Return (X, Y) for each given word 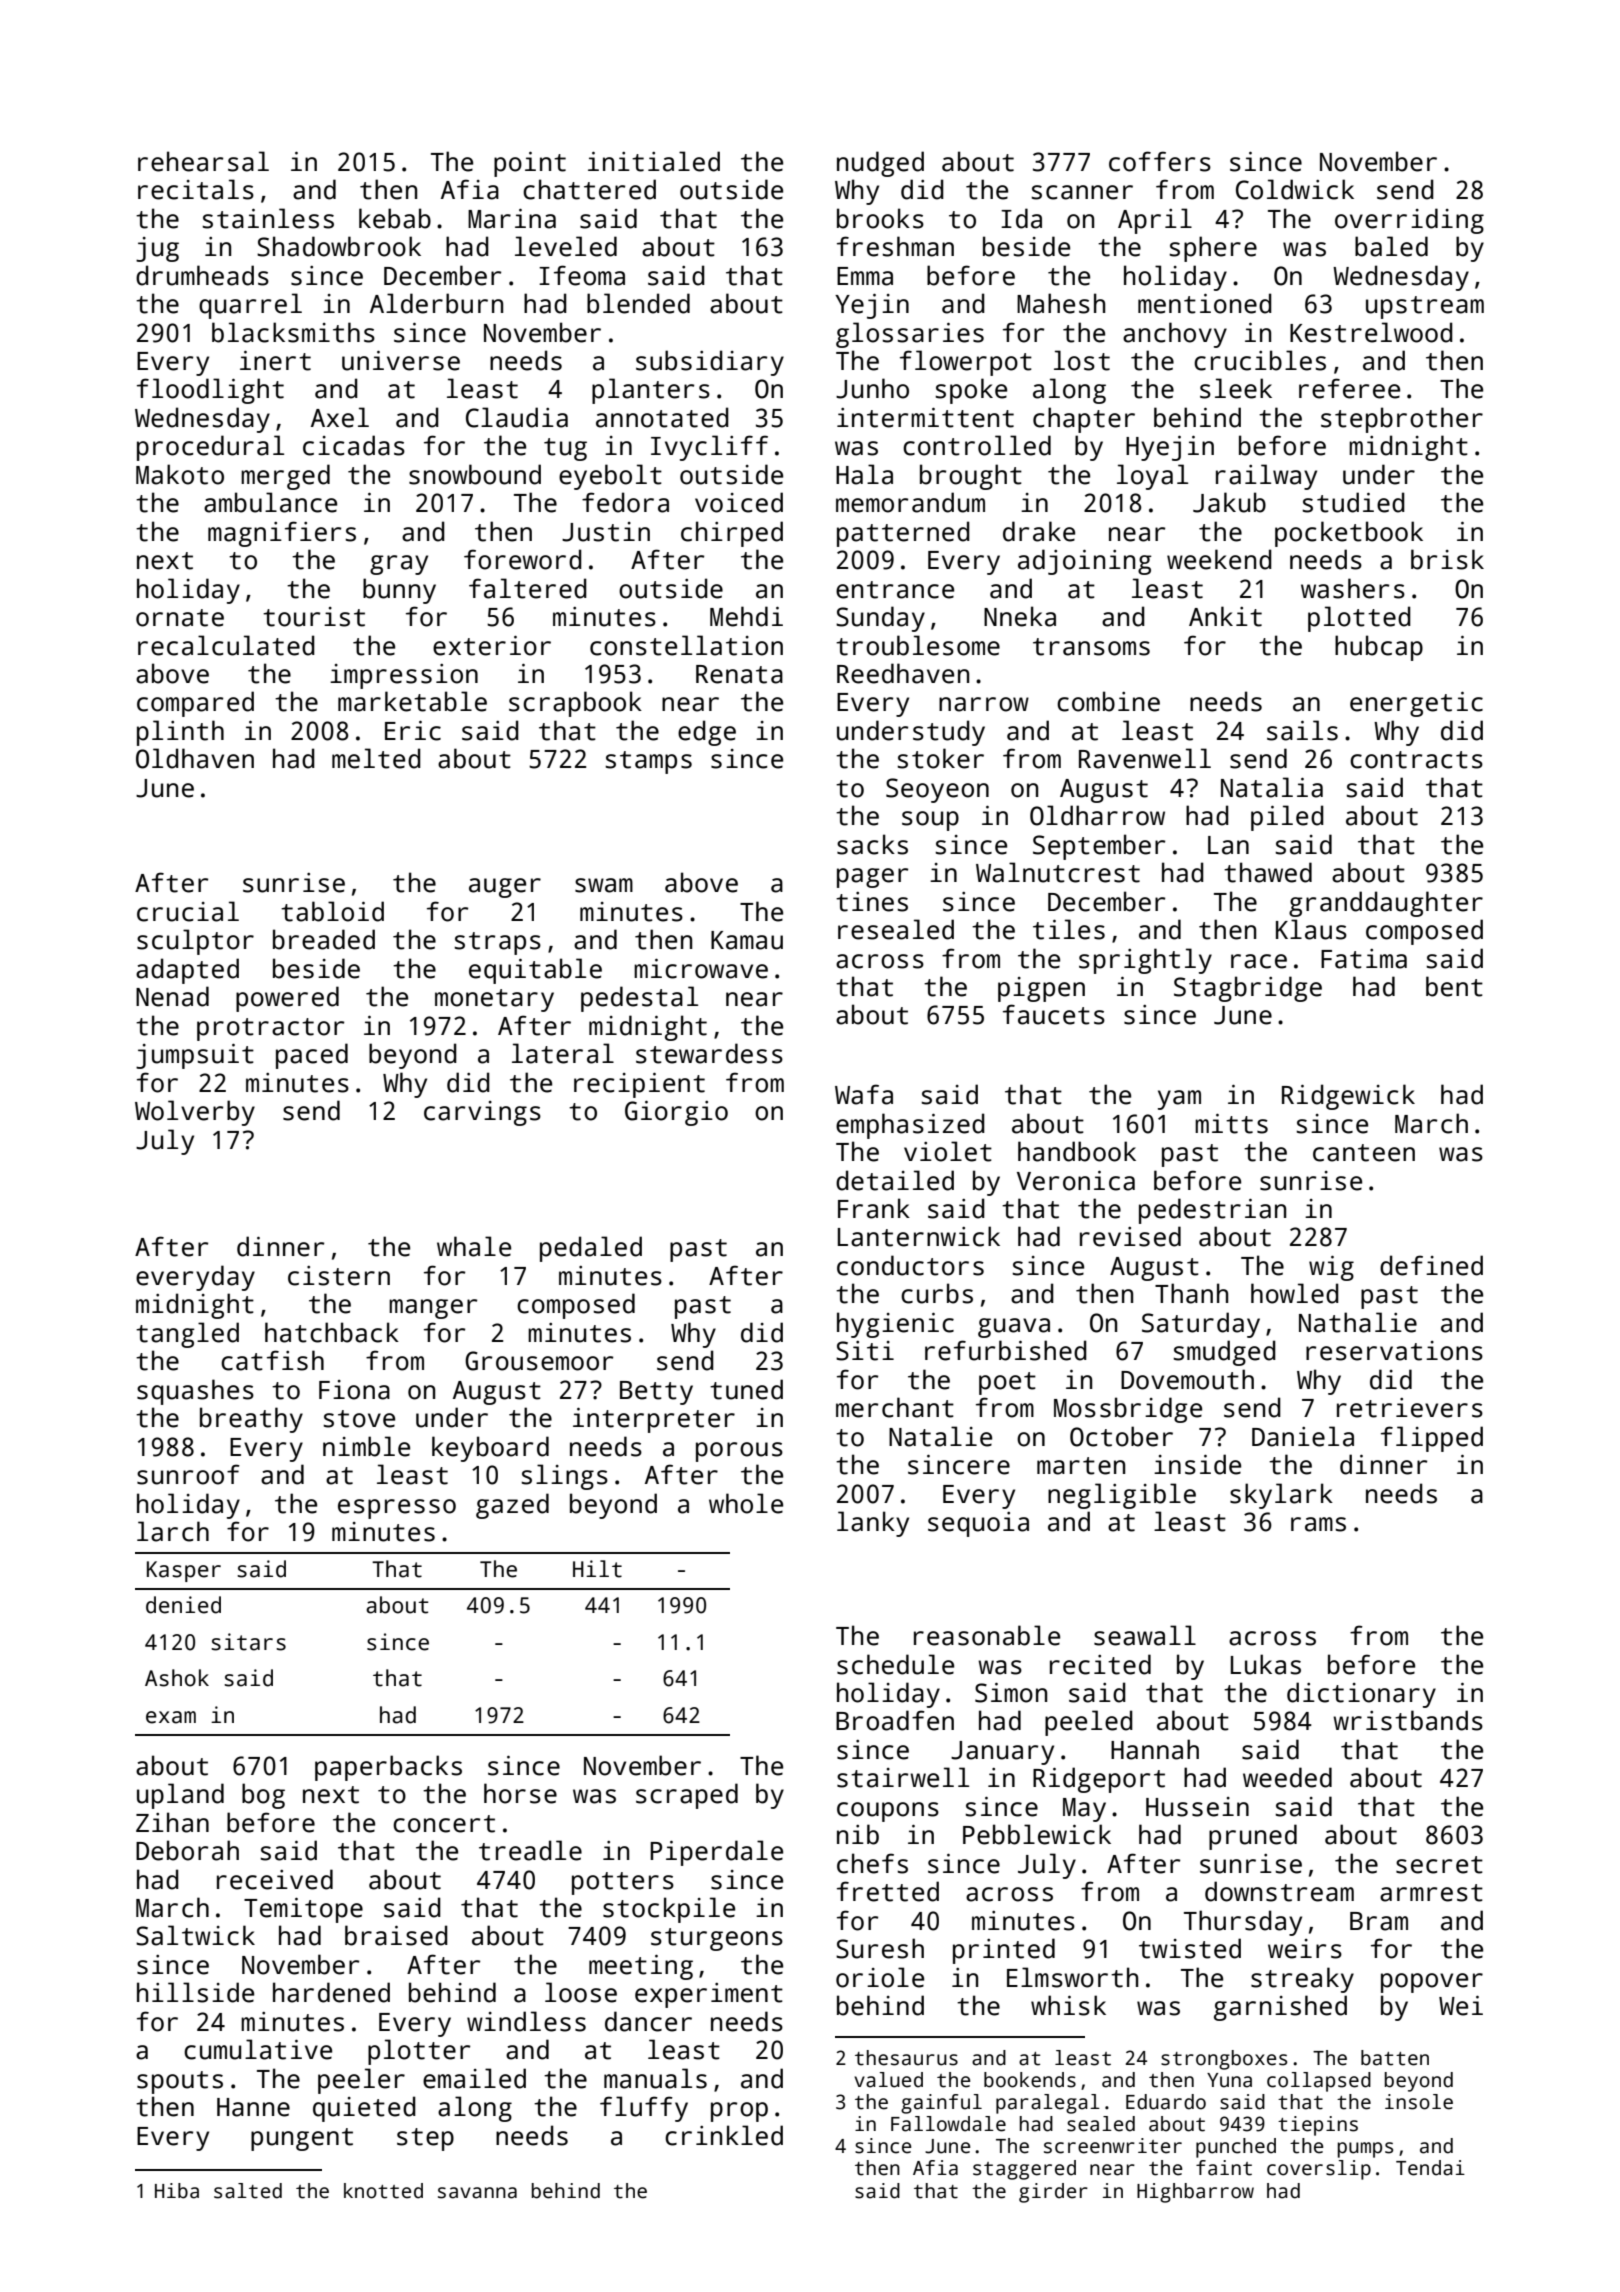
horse (520, 1793)
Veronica (1076, 1181)
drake (1039, 531)
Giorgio (676, 1113)
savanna (477, 2193)
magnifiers (282, 534)
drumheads (202, 275)
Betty (656, 1393)
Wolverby (195, 1113)
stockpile (669, 1910)
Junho (872, 388)
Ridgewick (1348, 1097)
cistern (339, 1276)
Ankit (1225, 616)
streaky (1302, 1980)
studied (1353, 502)
